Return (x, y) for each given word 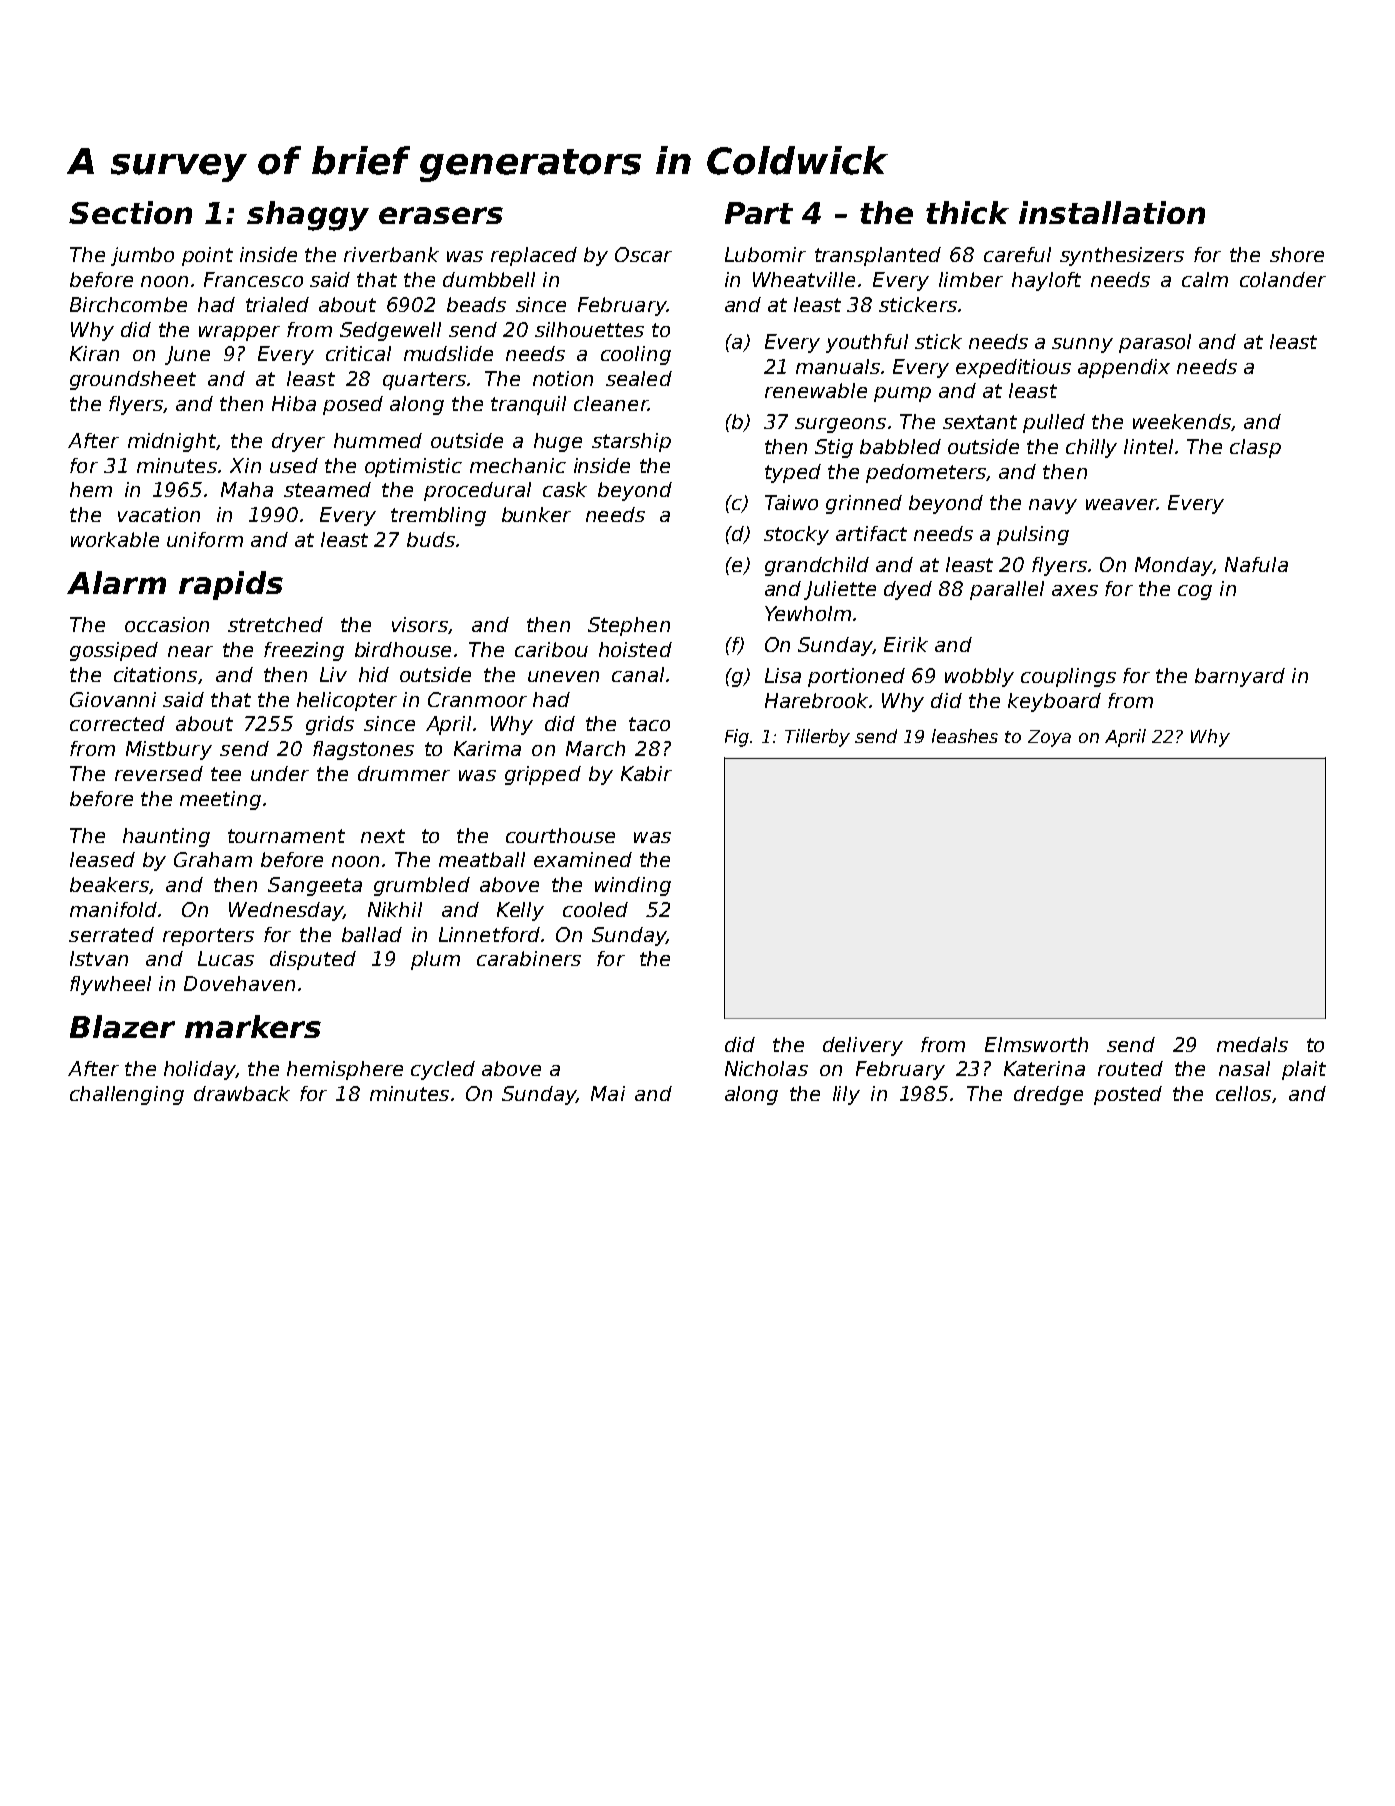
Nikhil (395, 909)
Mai (608, 1093)
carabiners (529, 958)
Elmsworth (1036, 1044)
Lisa (783, 675)
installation (1112, 212)
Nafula (1256, 564)
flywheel (110, 985)
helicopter (347, 701)
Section (130, 212)
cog (1195, 592)
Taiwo (791, 502)
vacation (159, 514)
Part (759, 213)
